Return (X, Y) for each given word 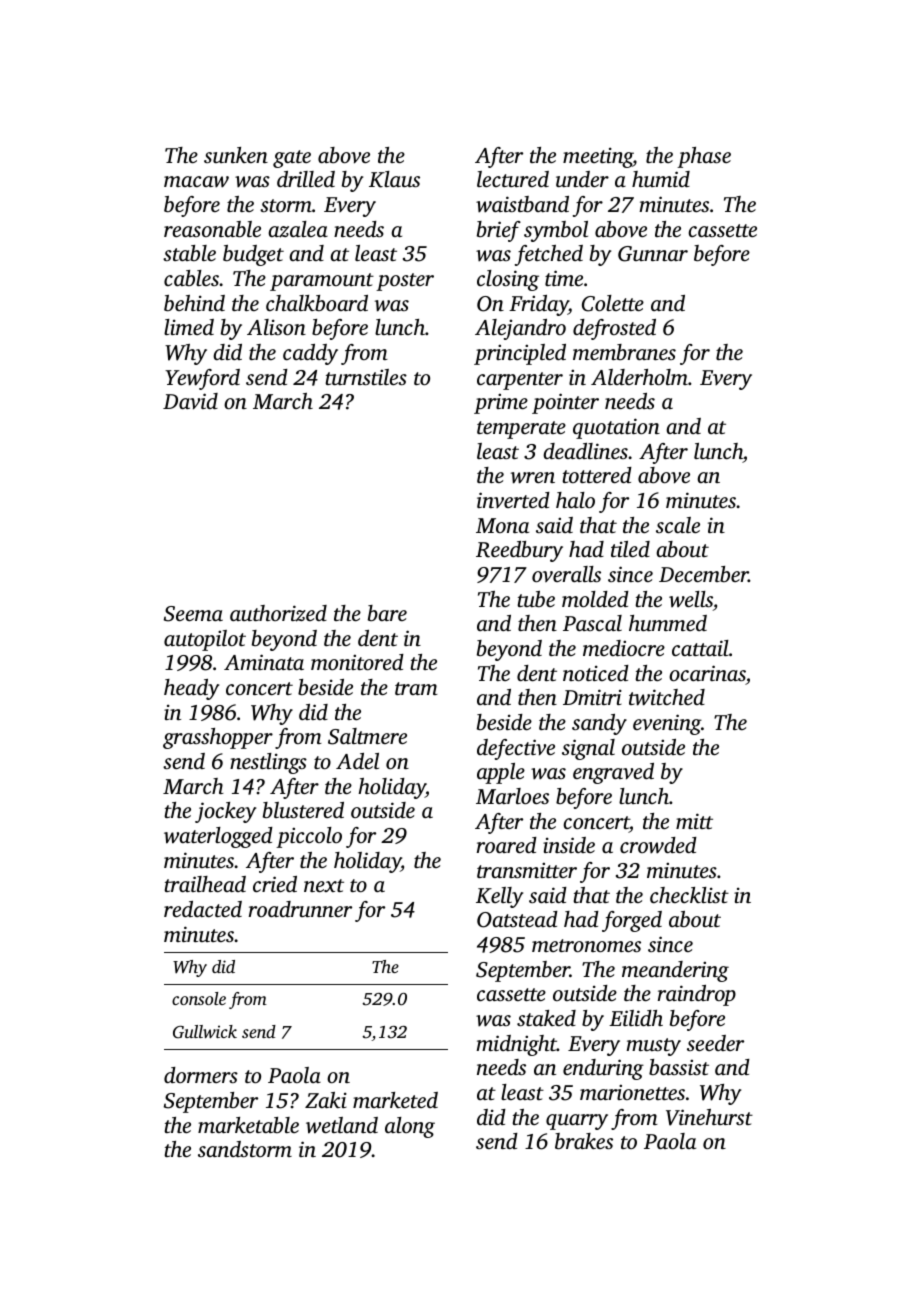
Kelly (499, 897)
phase (704, 157)
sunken (236, 155)
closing (508, 280)
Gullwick (205, 1032)
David (190, 401)
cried (275, 884)
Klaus (394, 179)
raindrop (697, 995)
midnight (516, 1045)
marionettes (632, 1092)
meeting (598, 158)
